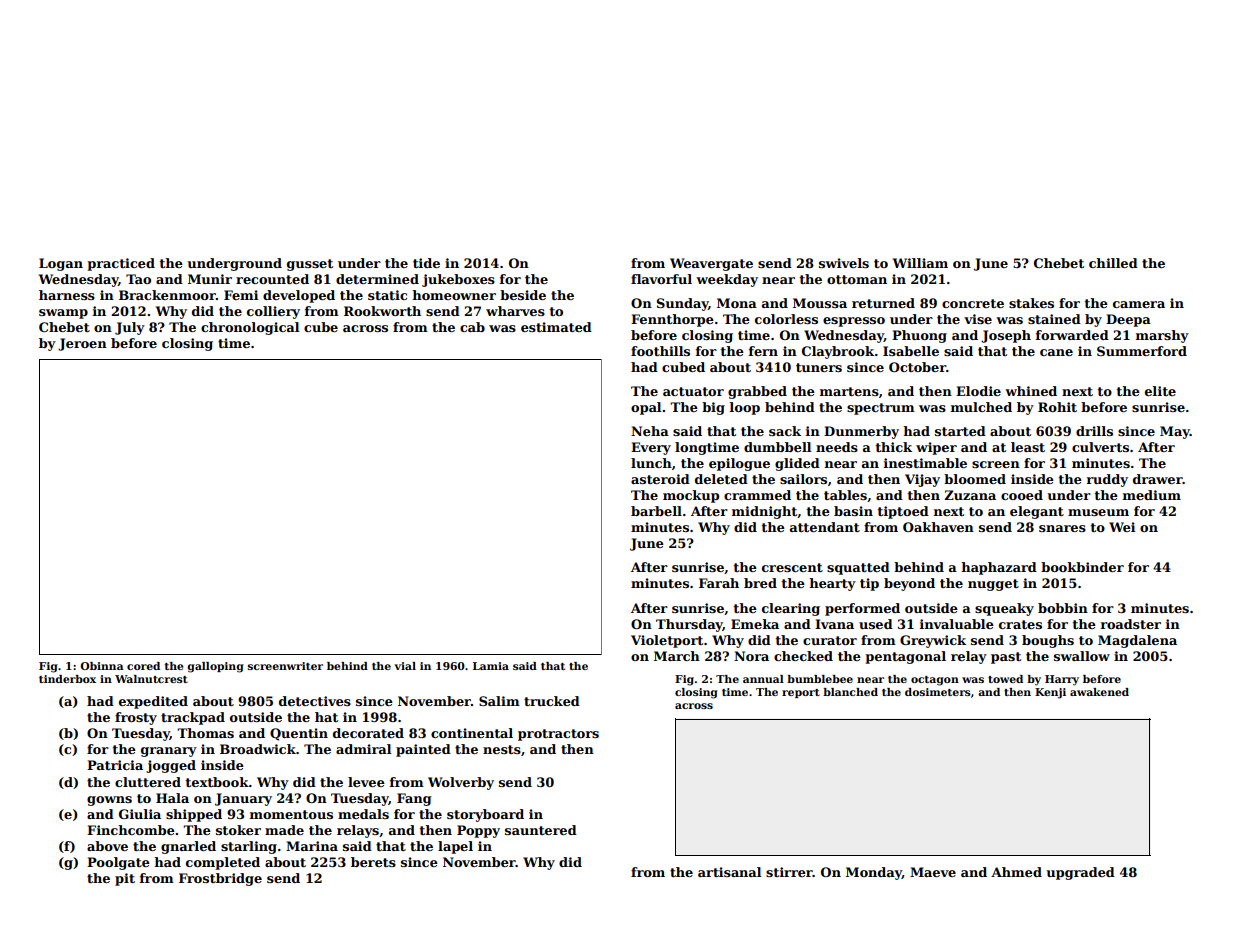 The image size is (1233, 952). Describe the element at coordinates (61, 264) in the image. I see `Logan` at that location.
